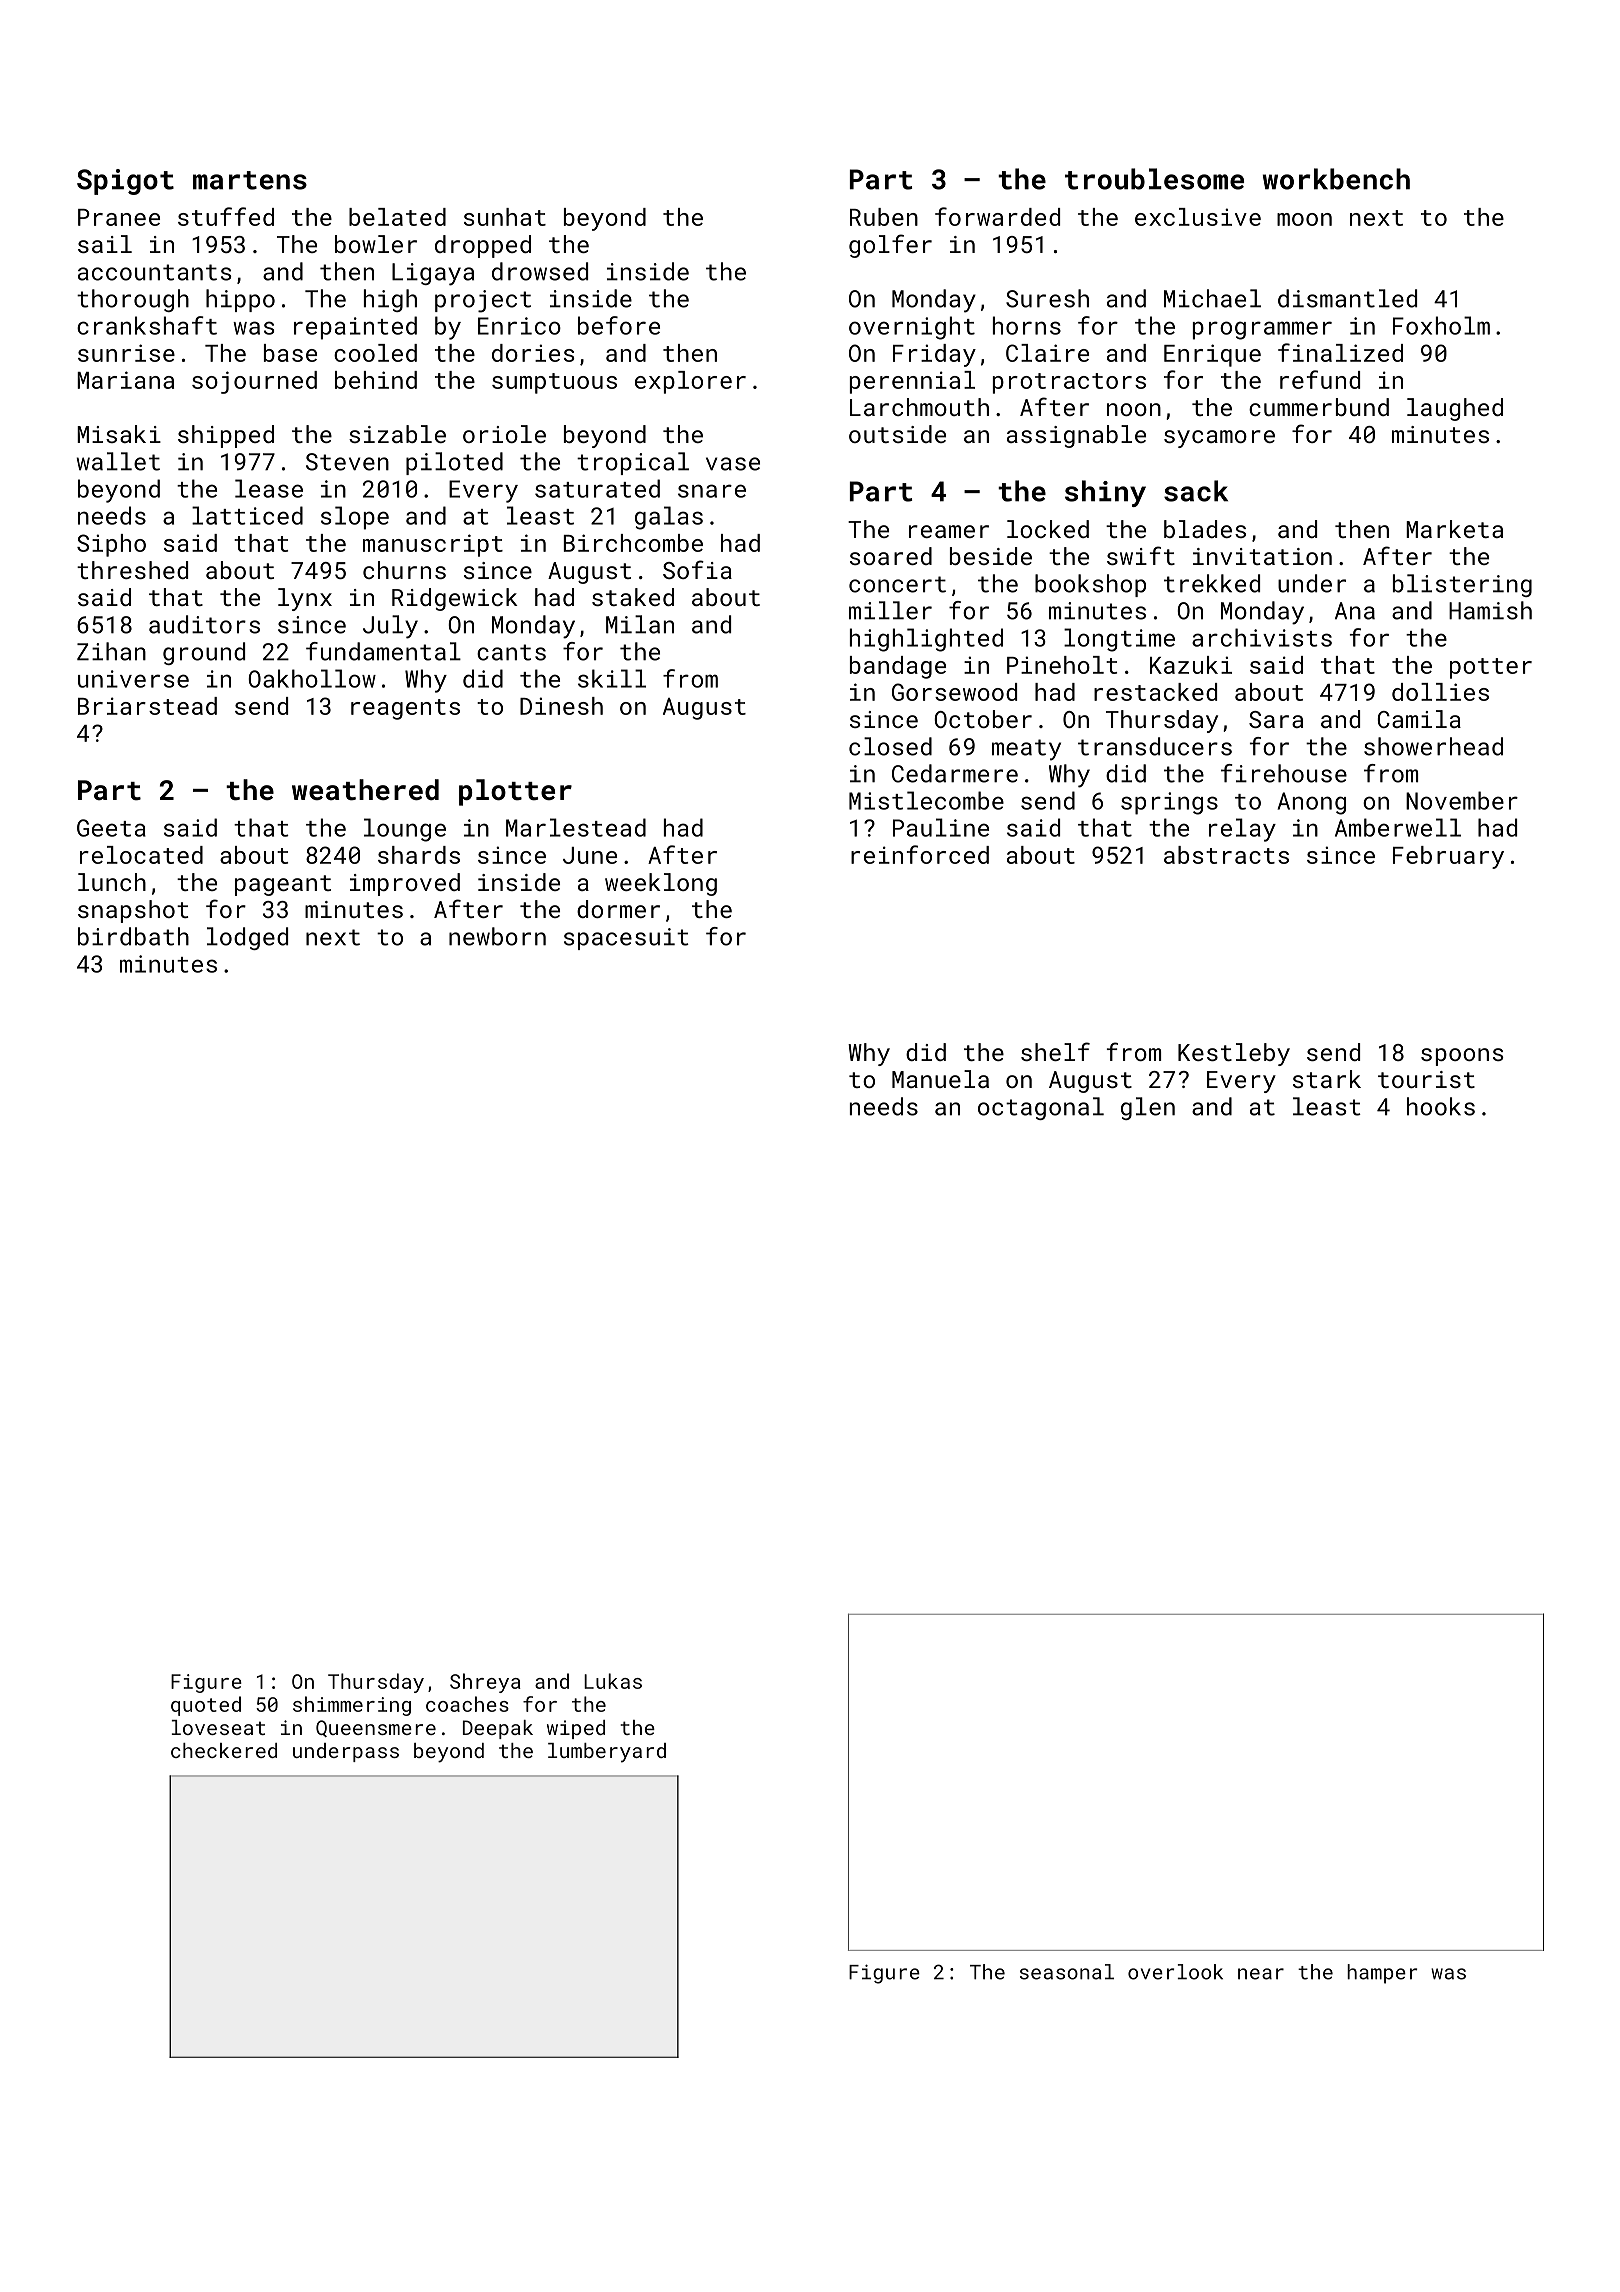 Image resolution: width=1620 pixels, height=2292 pixels. I want to click on quoted, so click(206, 1706).
